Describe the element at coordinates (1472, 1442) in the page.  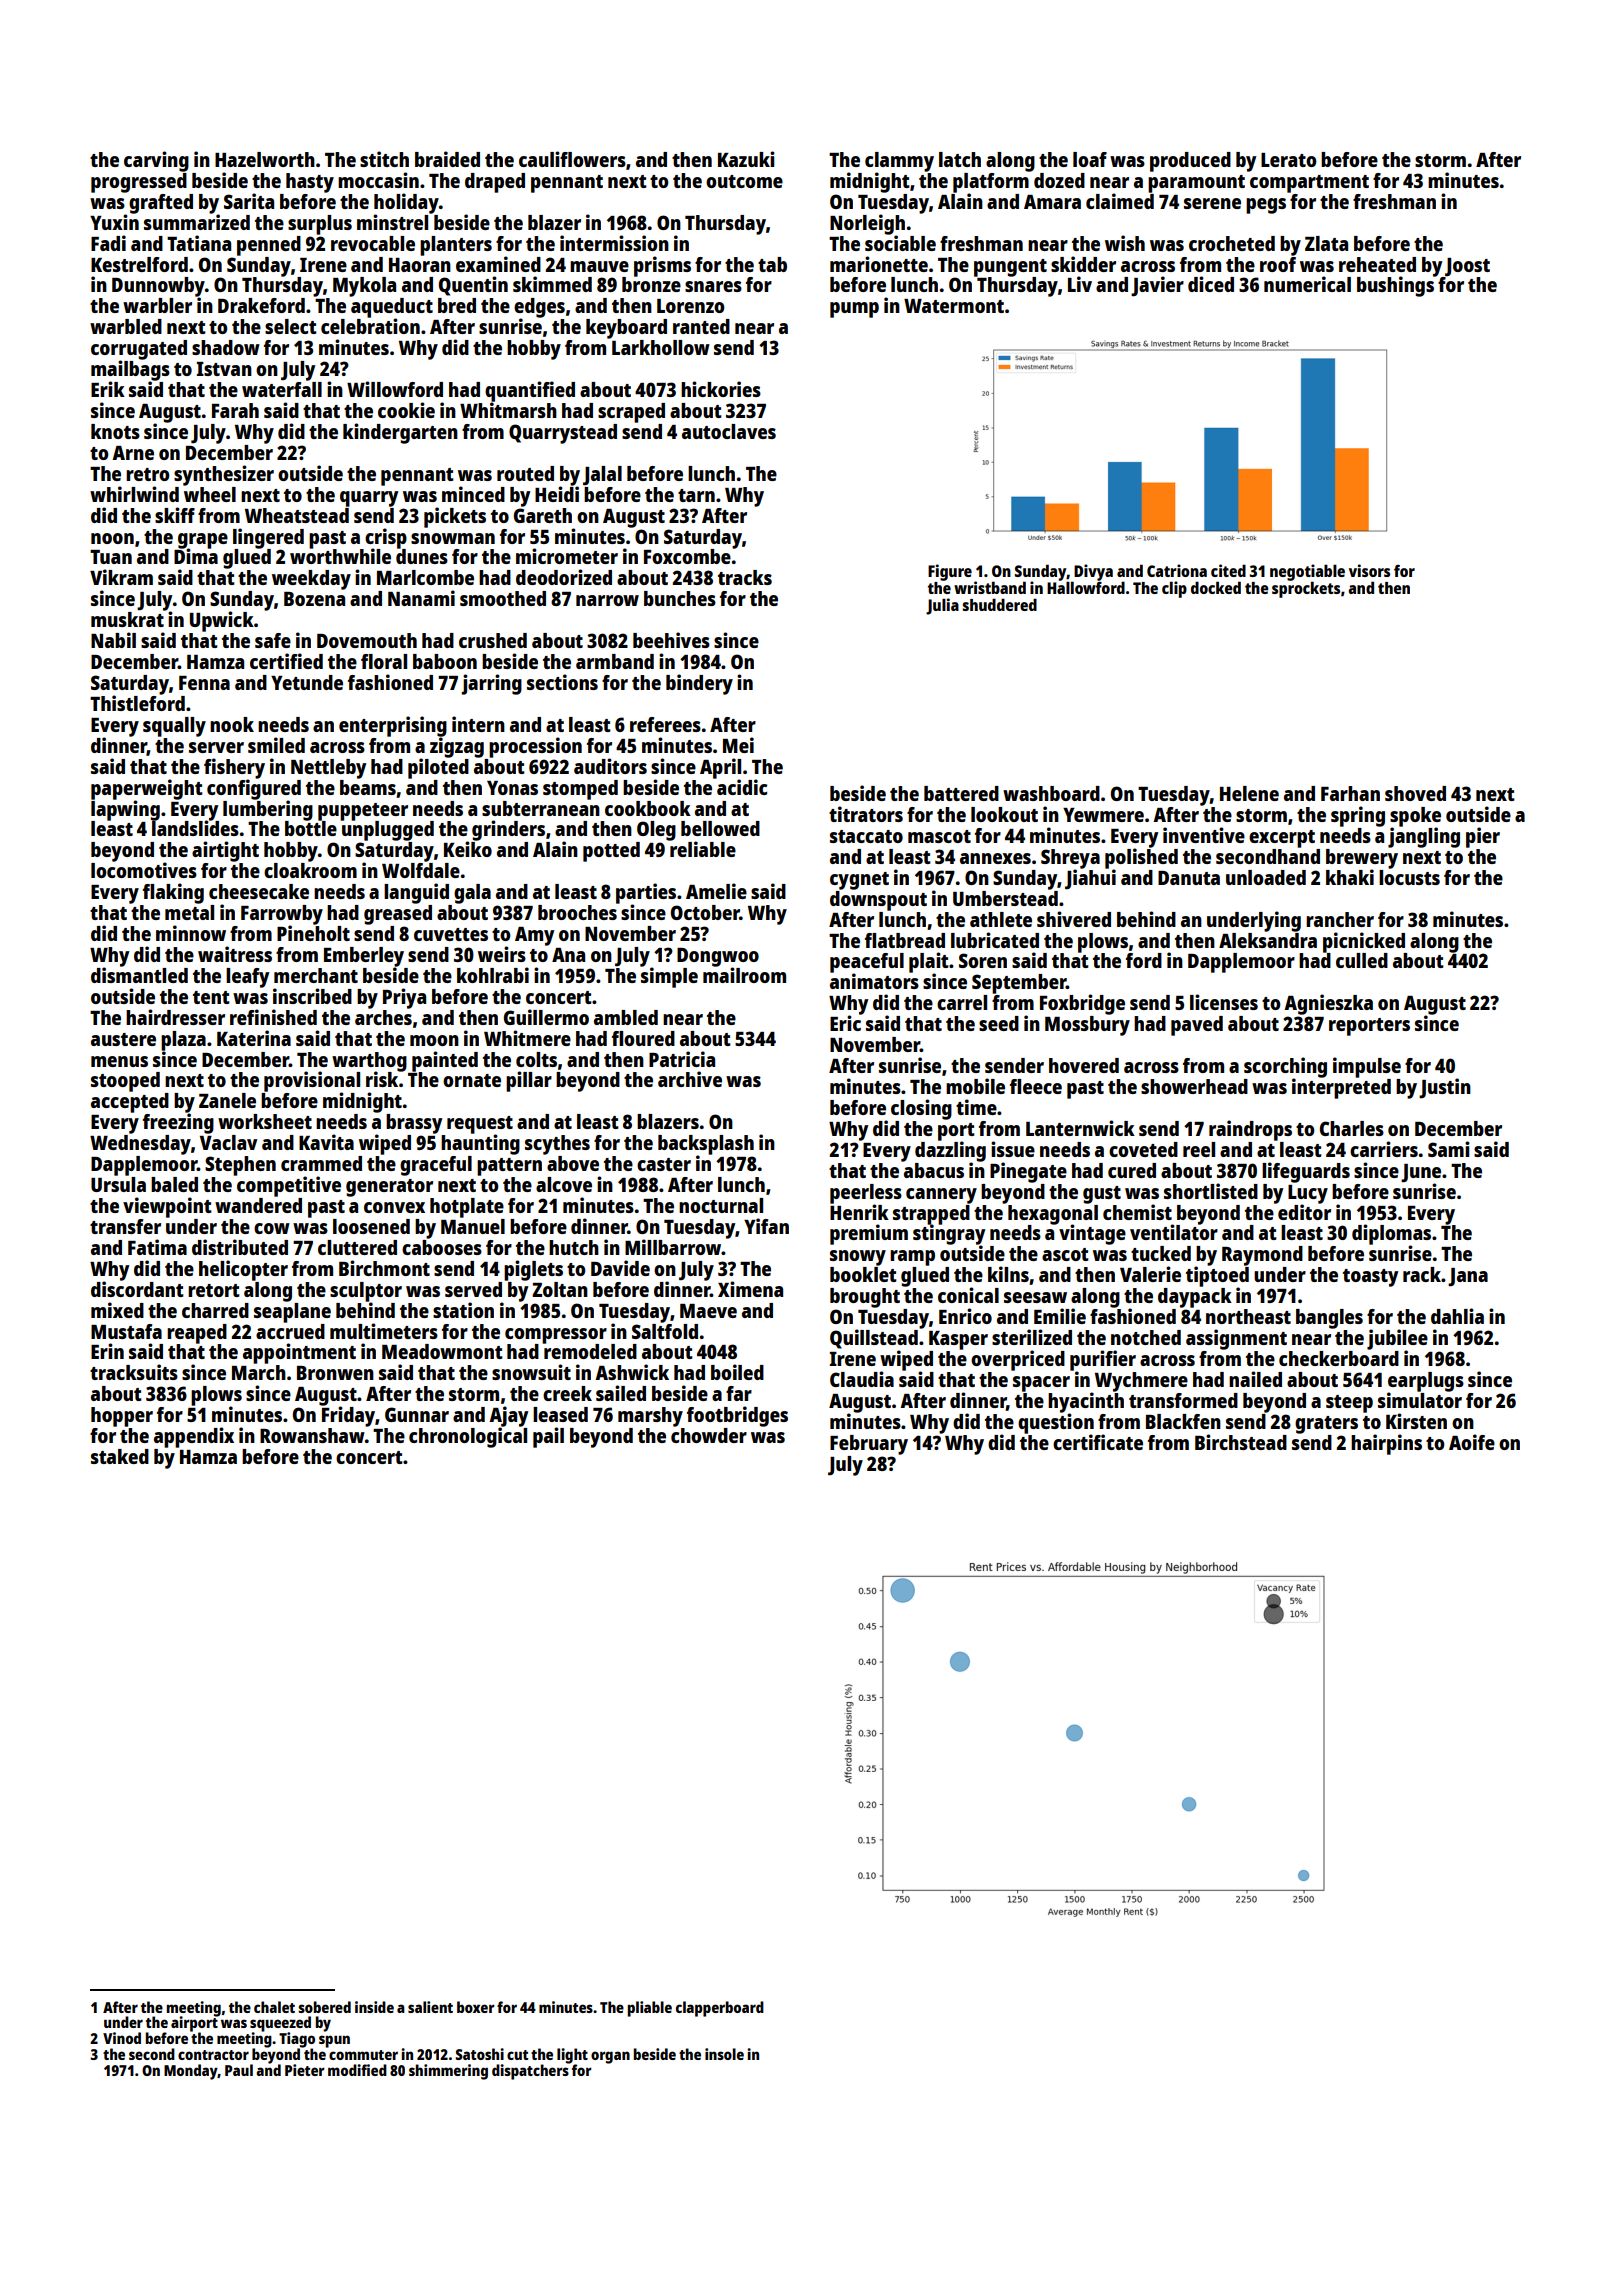
I see `Aoife` at that location.
